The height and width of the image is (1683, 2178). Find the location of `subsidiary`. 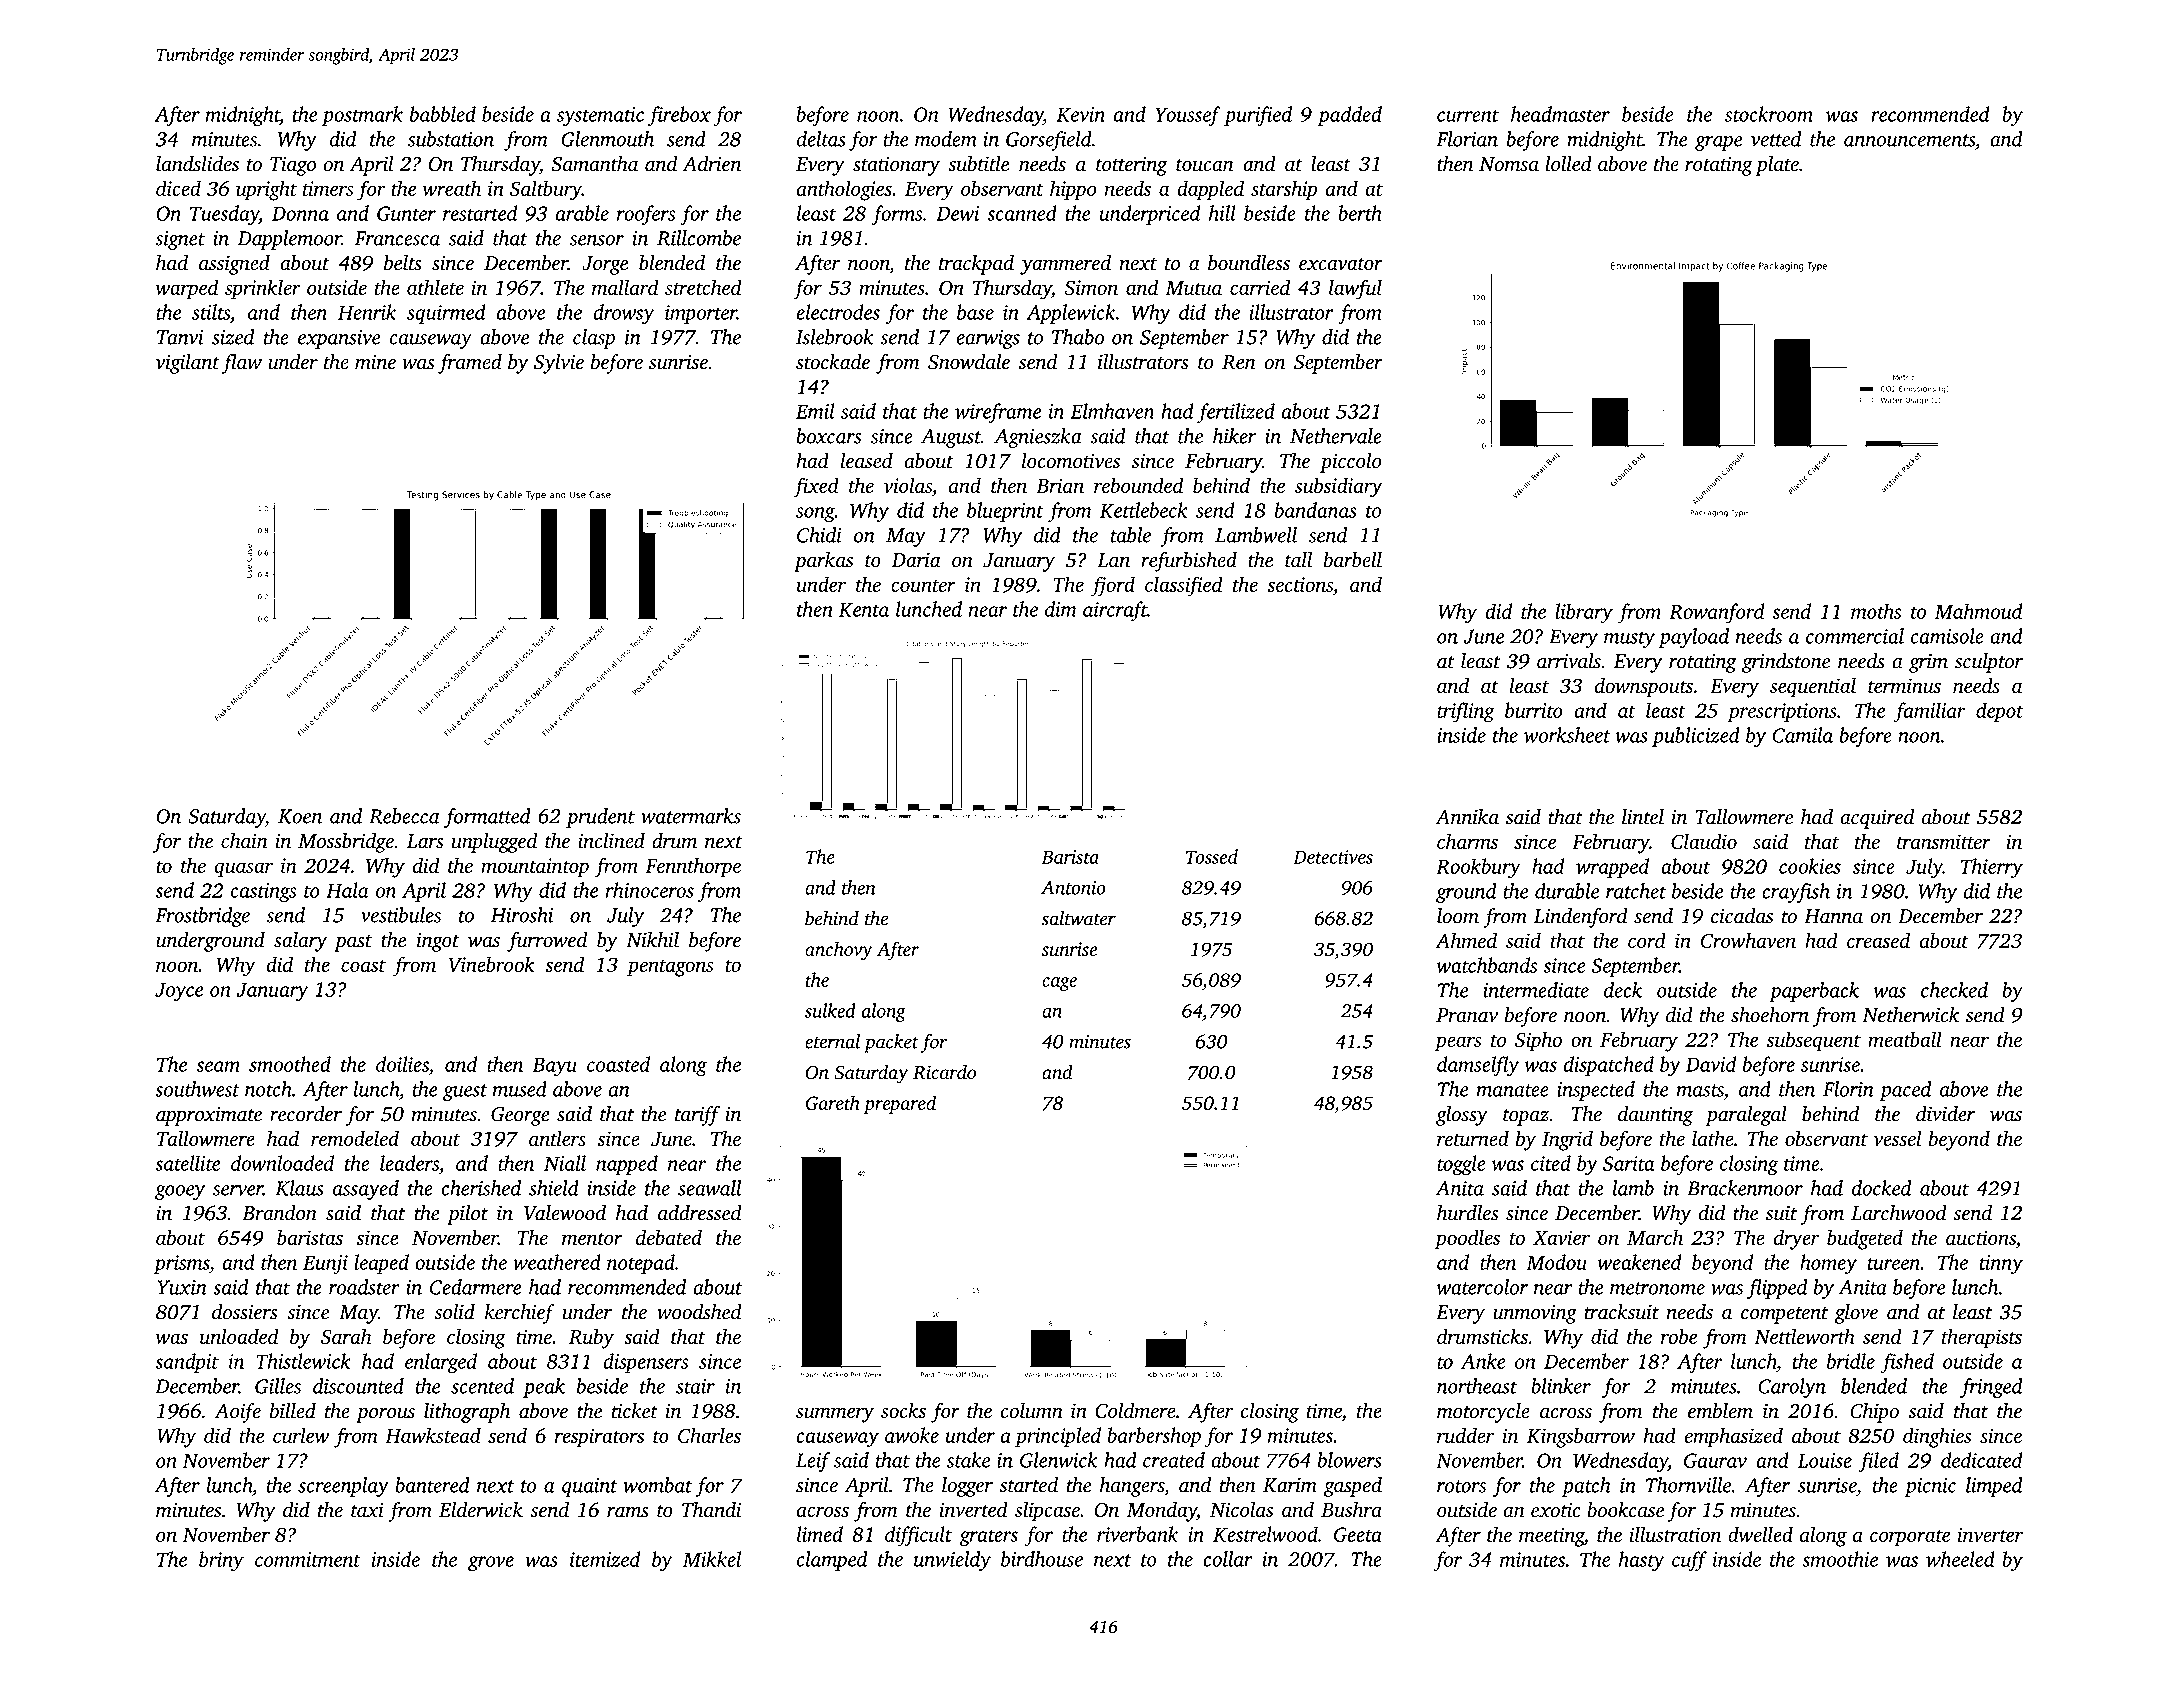

subsidiary is located at coordinates (1339, 487).
